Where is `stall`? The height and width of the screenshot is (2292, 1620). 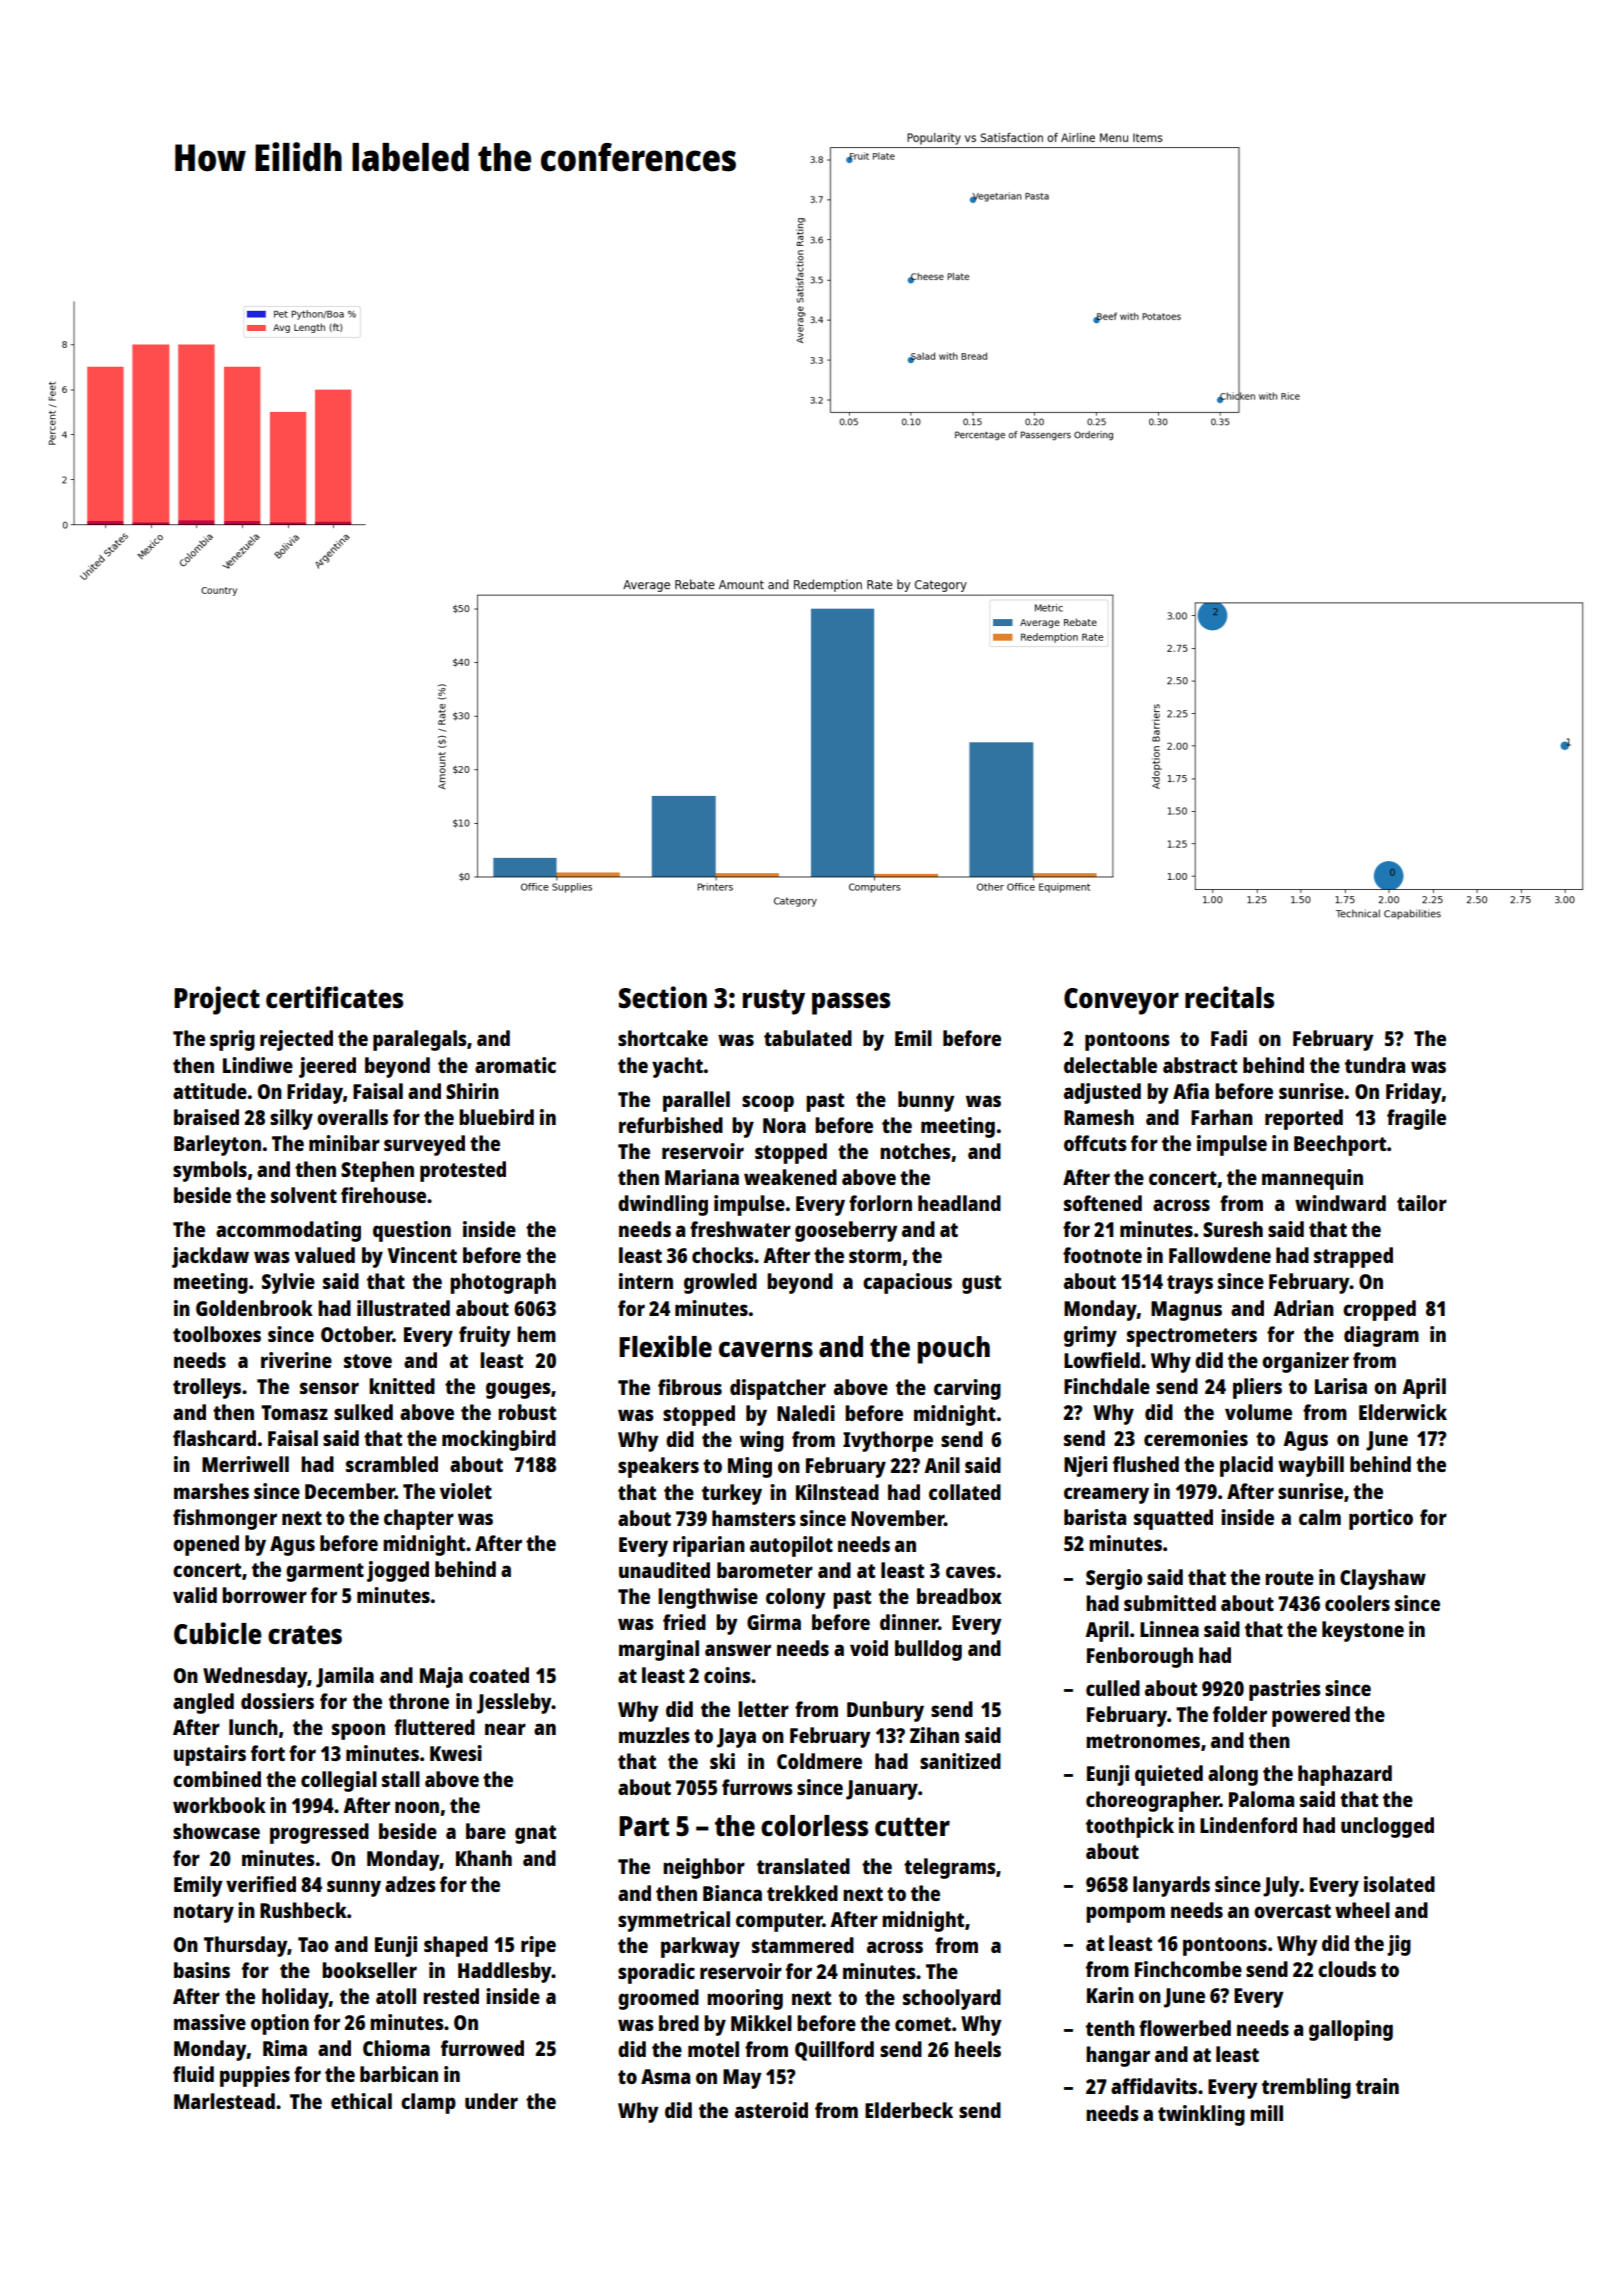
stall is located at coordinates (401, 1779).
